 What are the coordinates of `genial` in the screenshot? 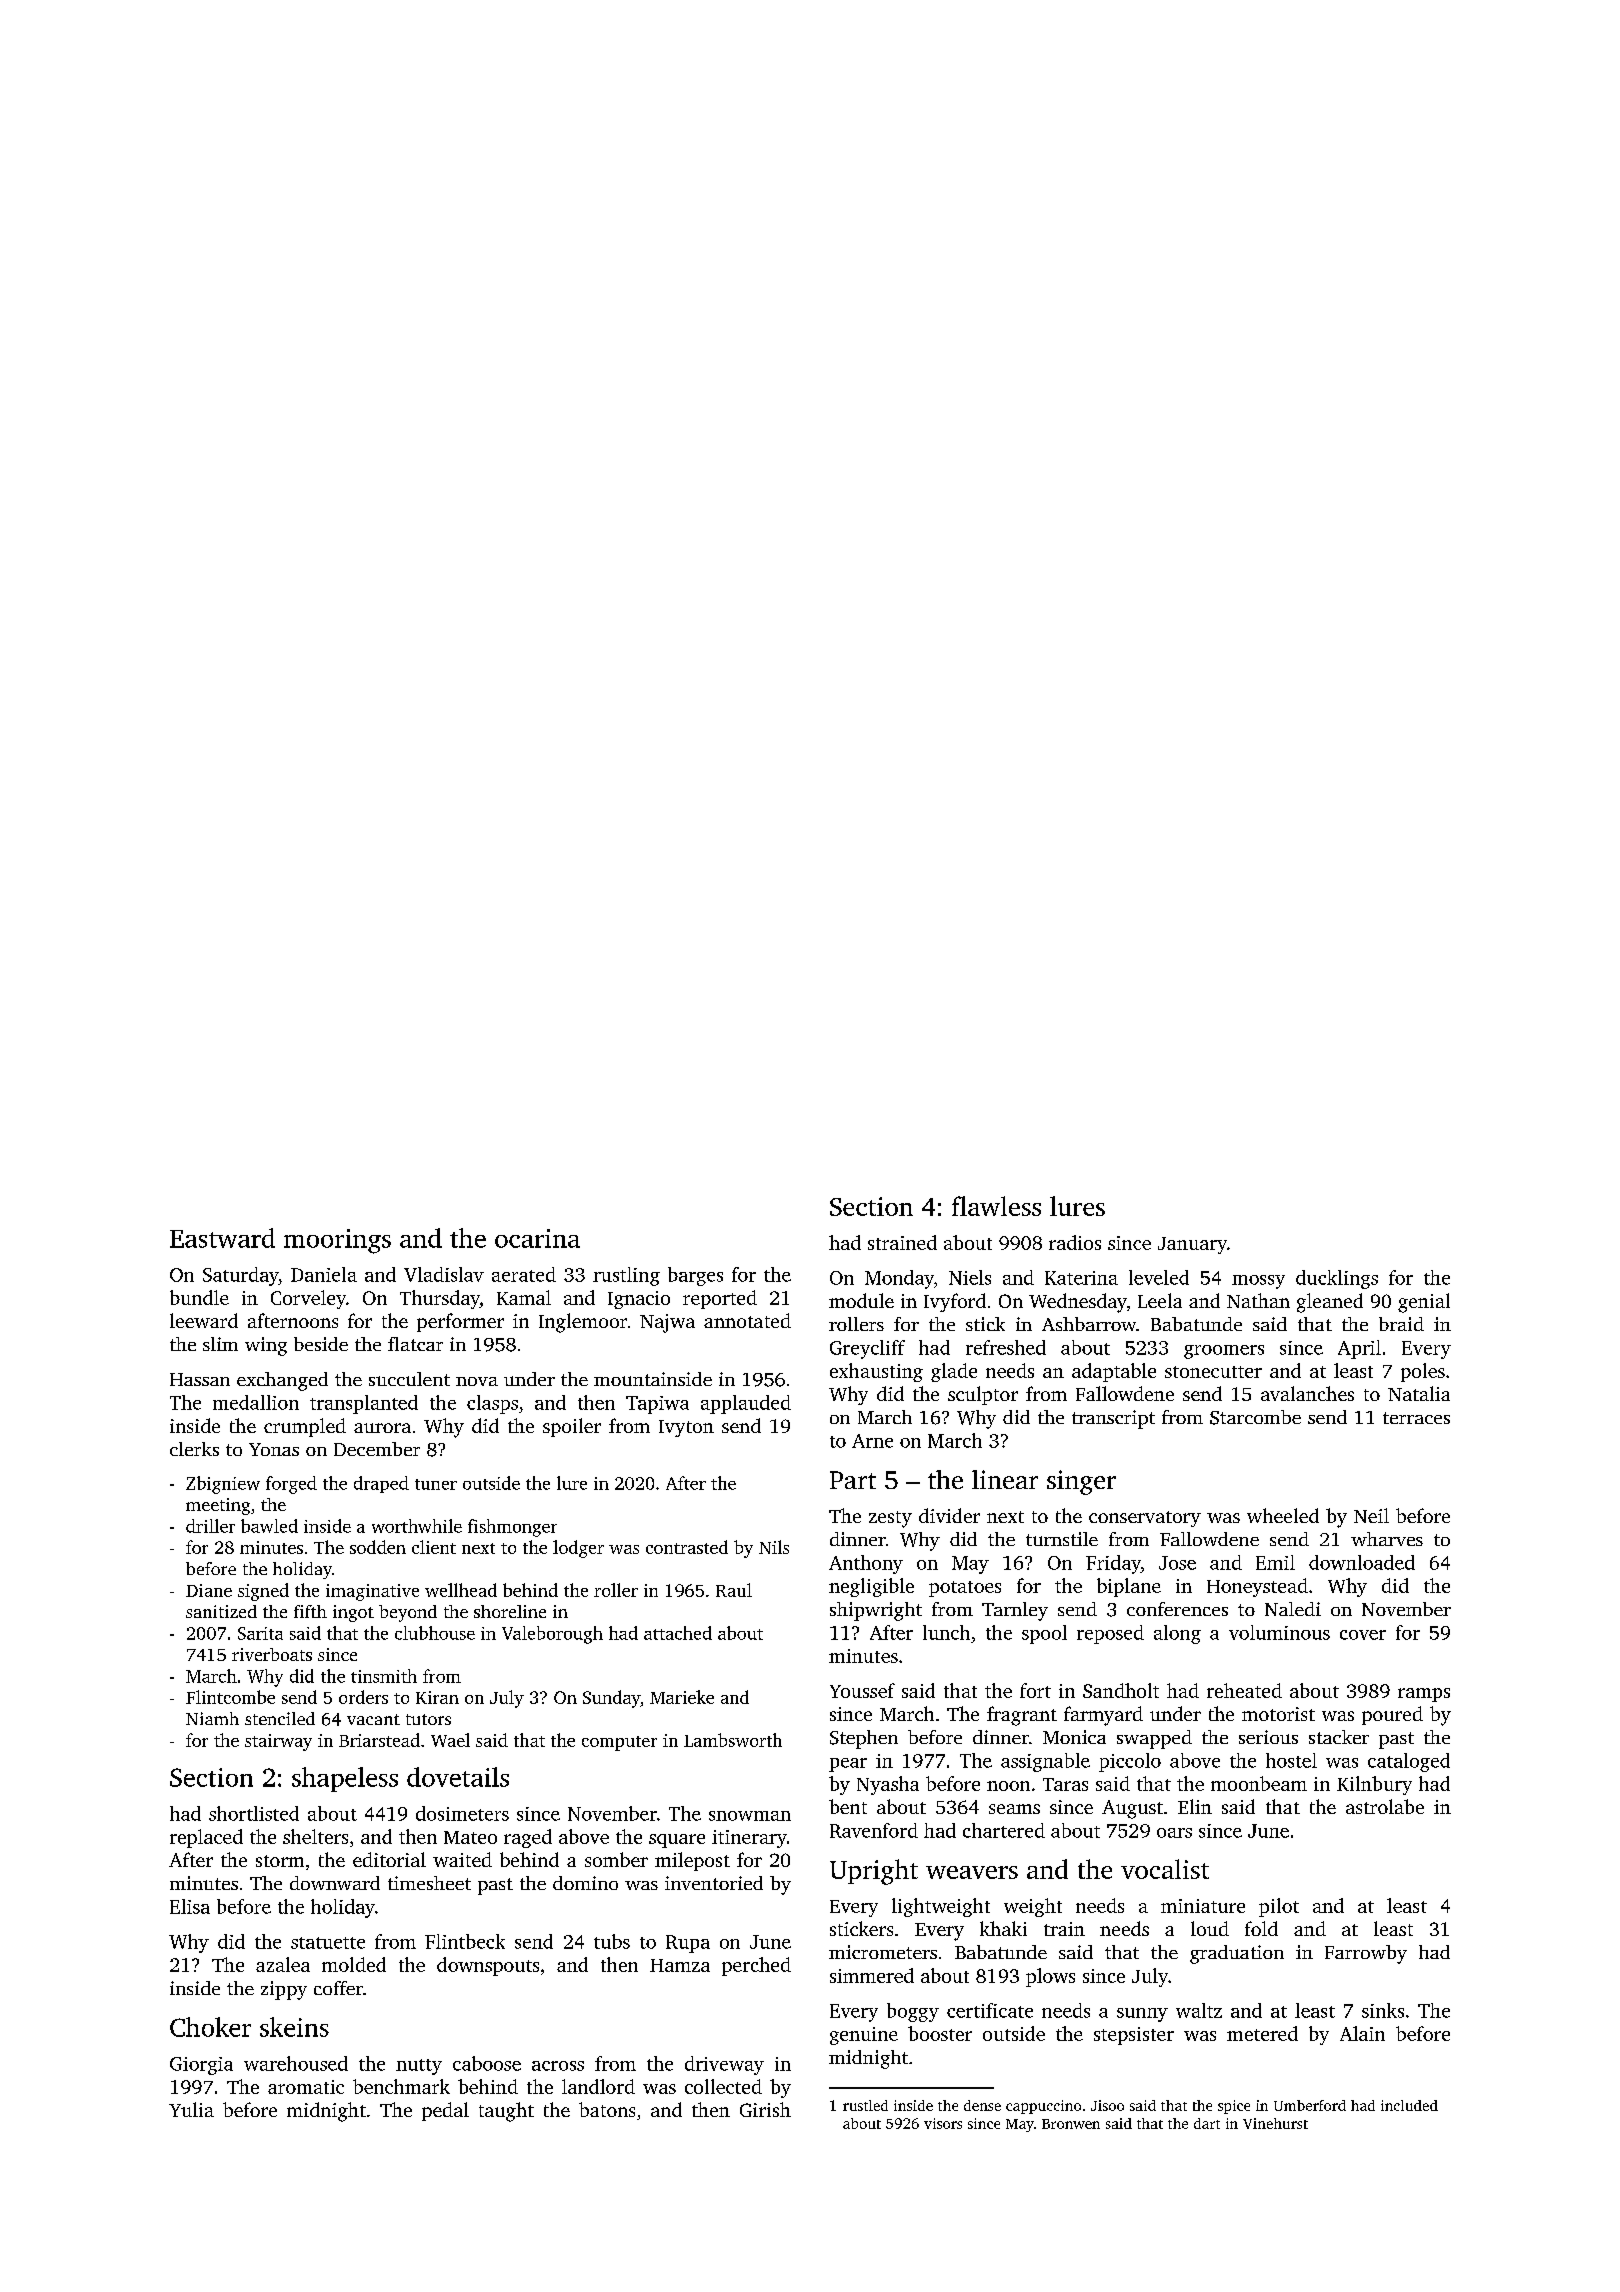 It's located at (1424, 1303).
